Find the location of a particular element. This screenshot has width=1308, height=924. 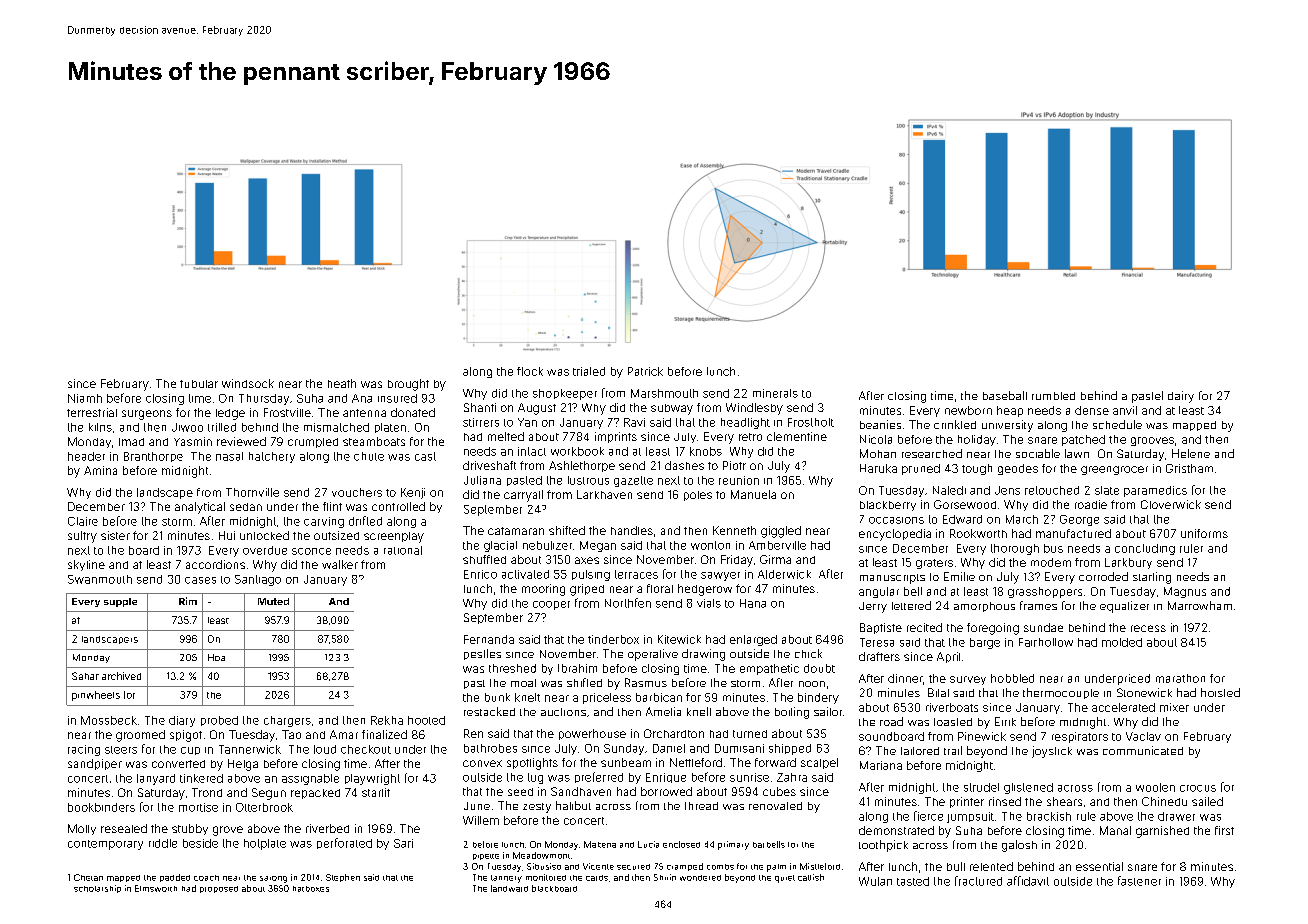

Patrick is located at coordinates (645, 371).
